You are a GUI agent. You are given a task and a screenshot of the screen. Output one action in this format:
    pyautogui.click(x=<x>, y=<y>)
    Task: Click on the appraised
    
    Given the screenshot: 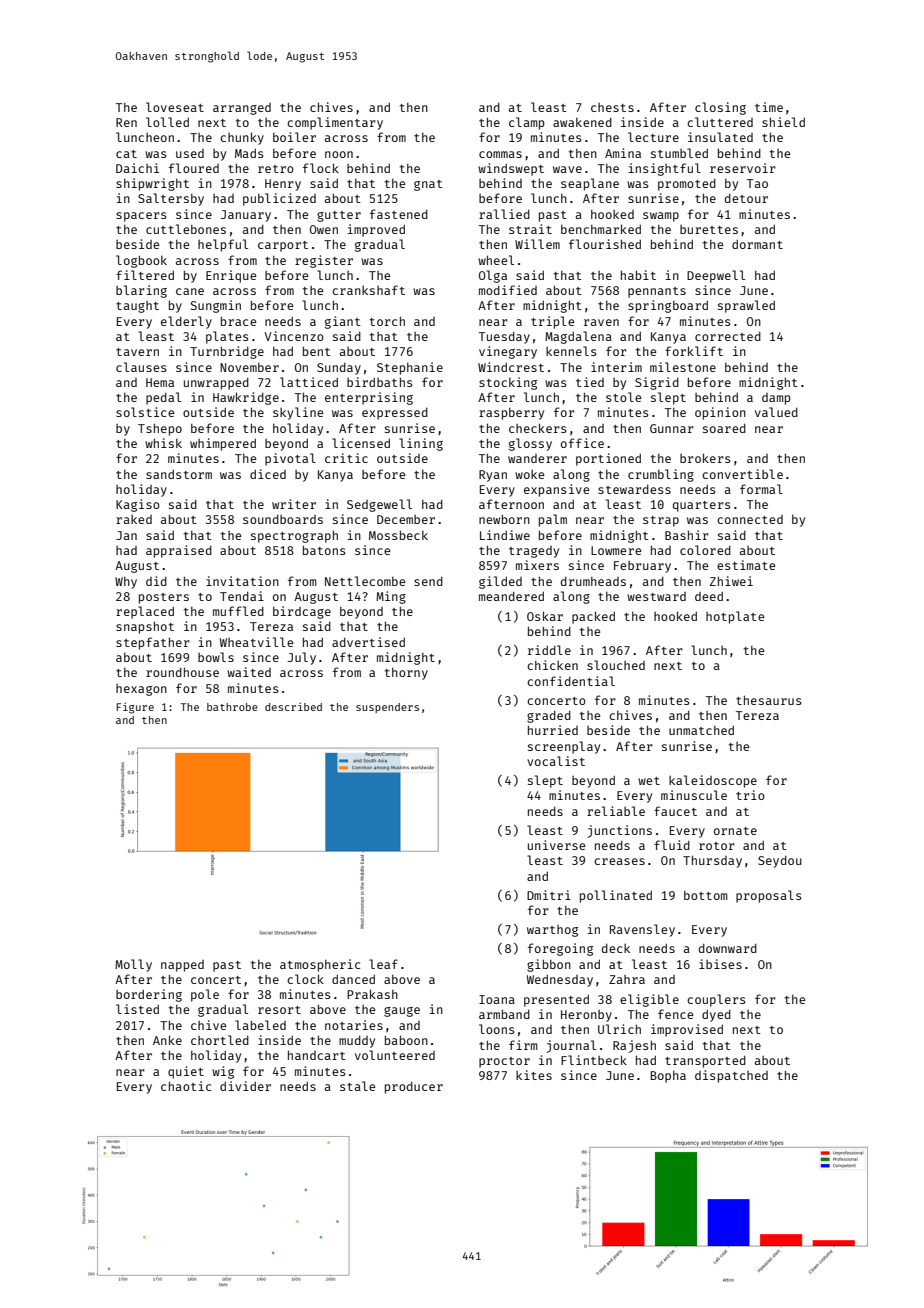 What is the action you would take?
    pyautogui.click(x=179, y=551)
